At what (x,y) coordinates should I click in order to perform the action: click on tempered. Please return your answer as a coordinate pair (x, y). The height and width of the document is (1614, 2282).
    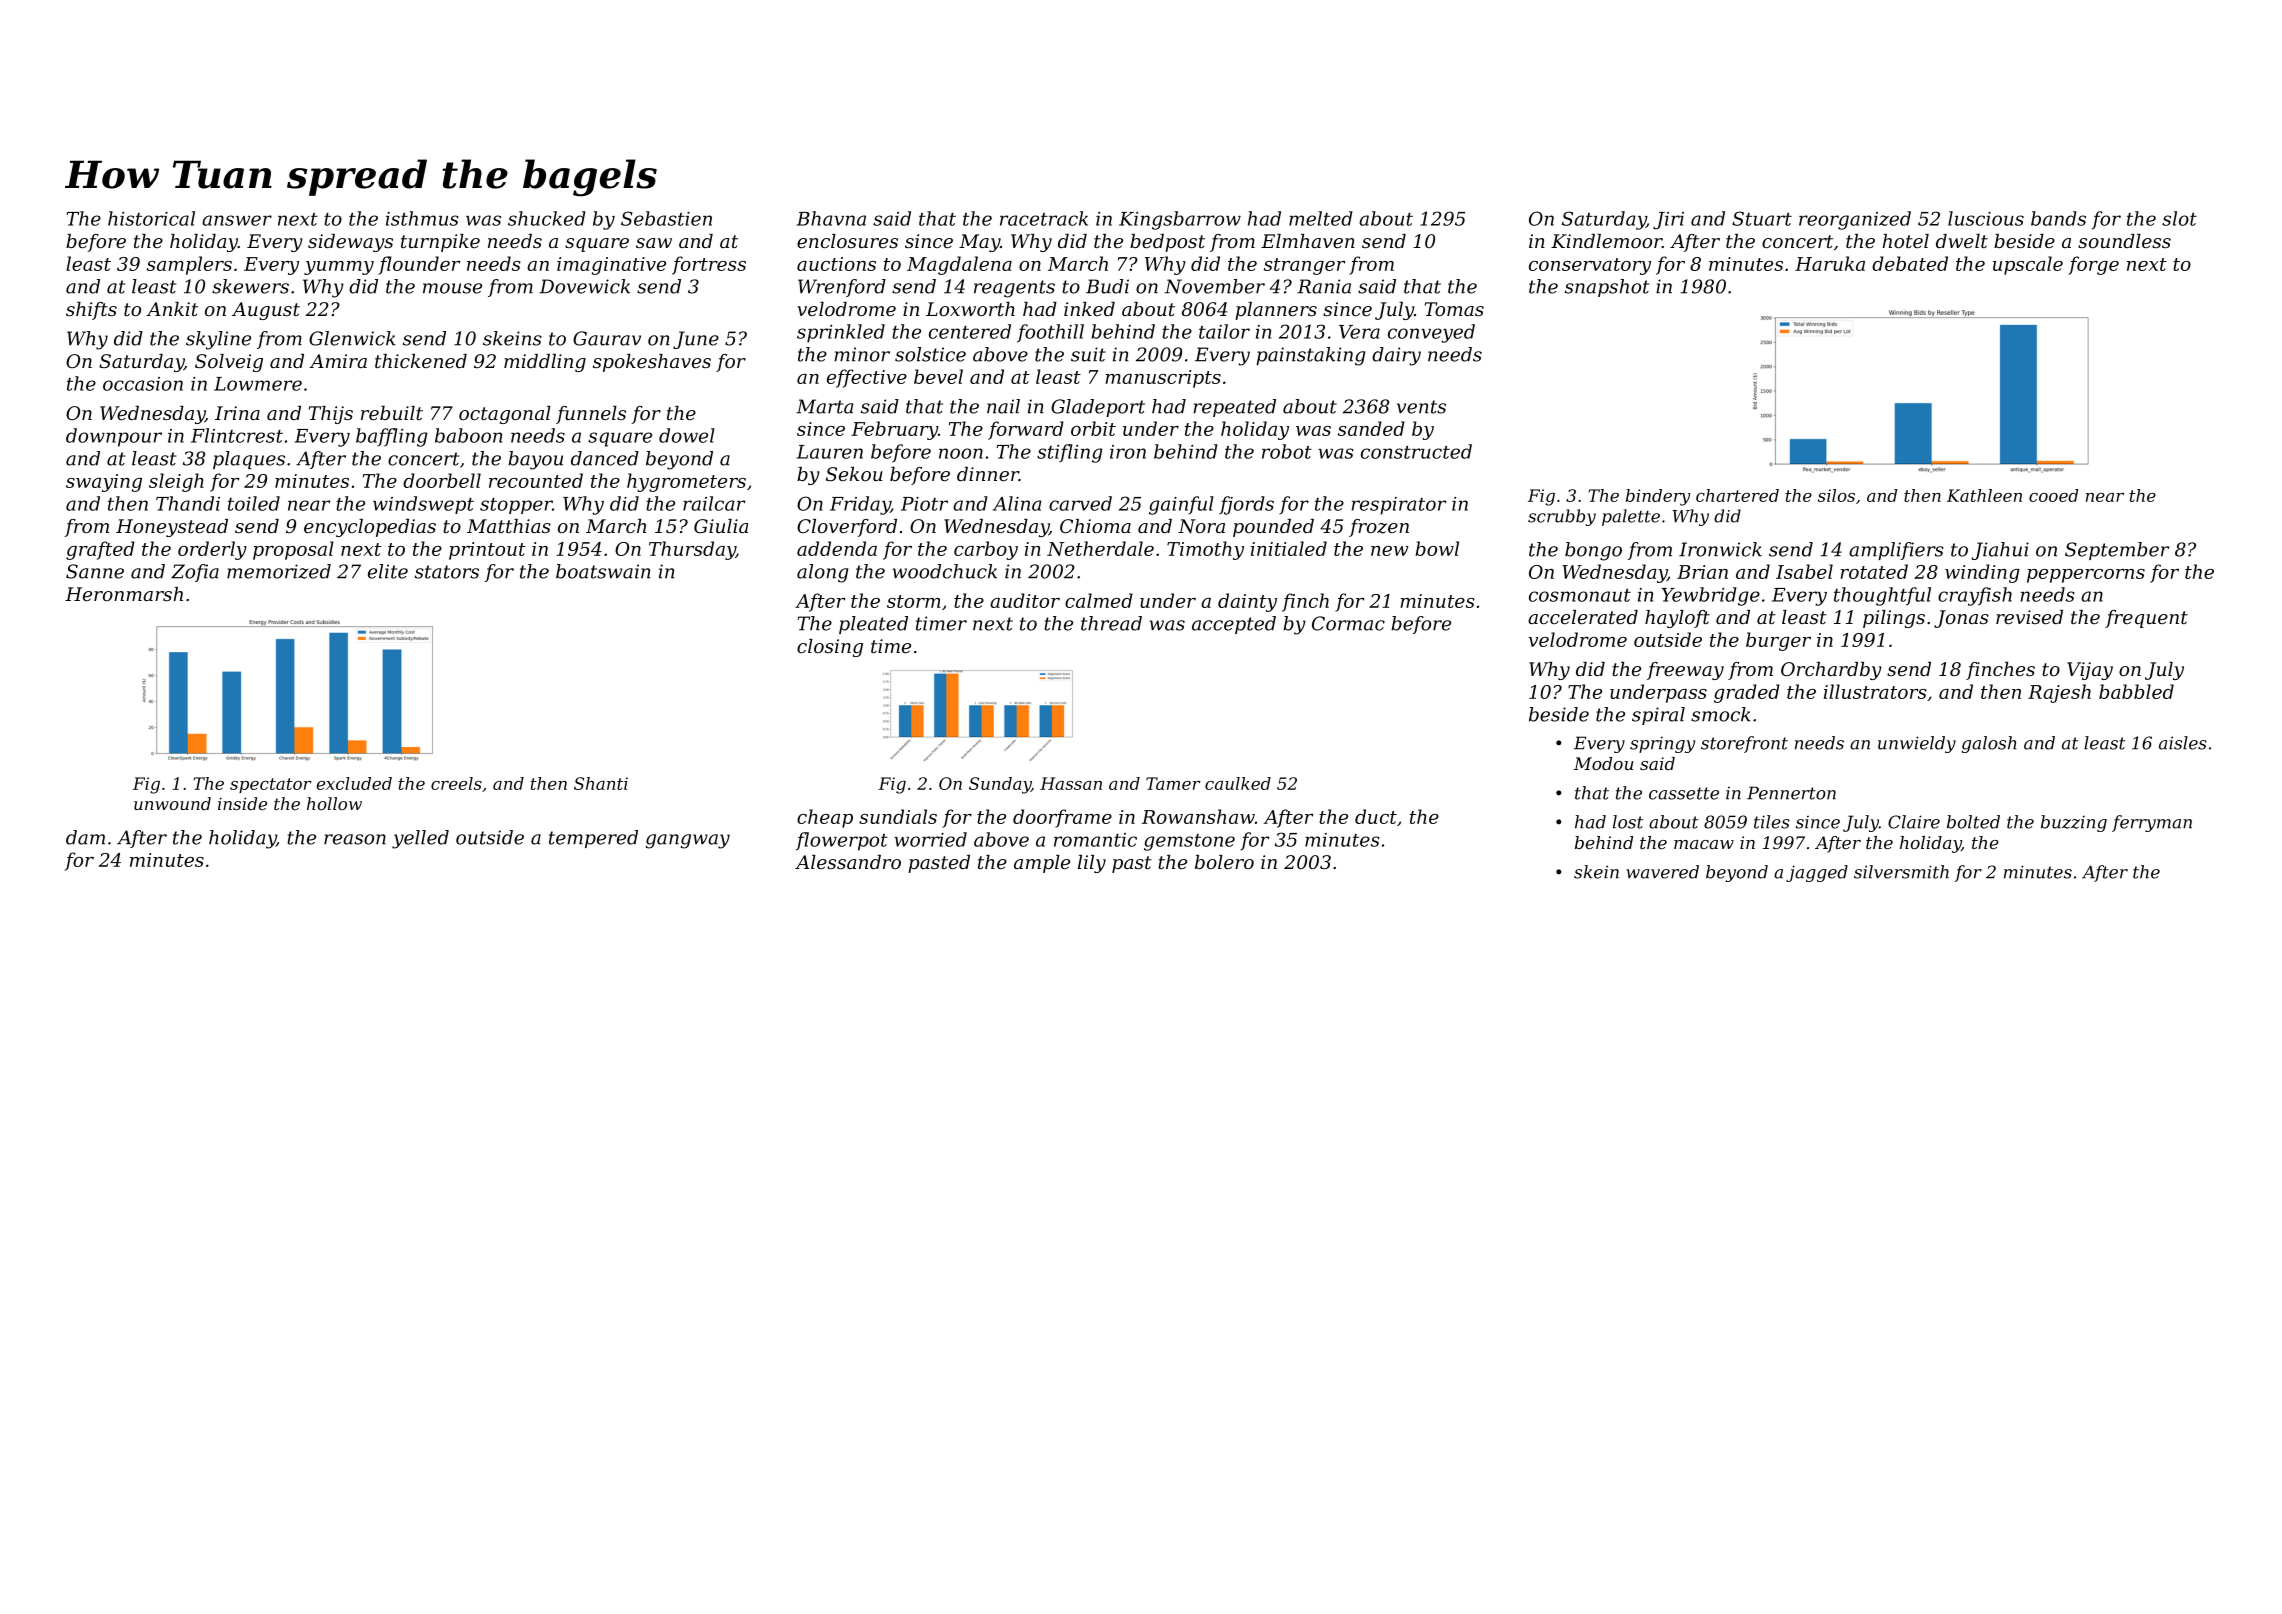
    Looking at the image, I should click on (593, 839).
